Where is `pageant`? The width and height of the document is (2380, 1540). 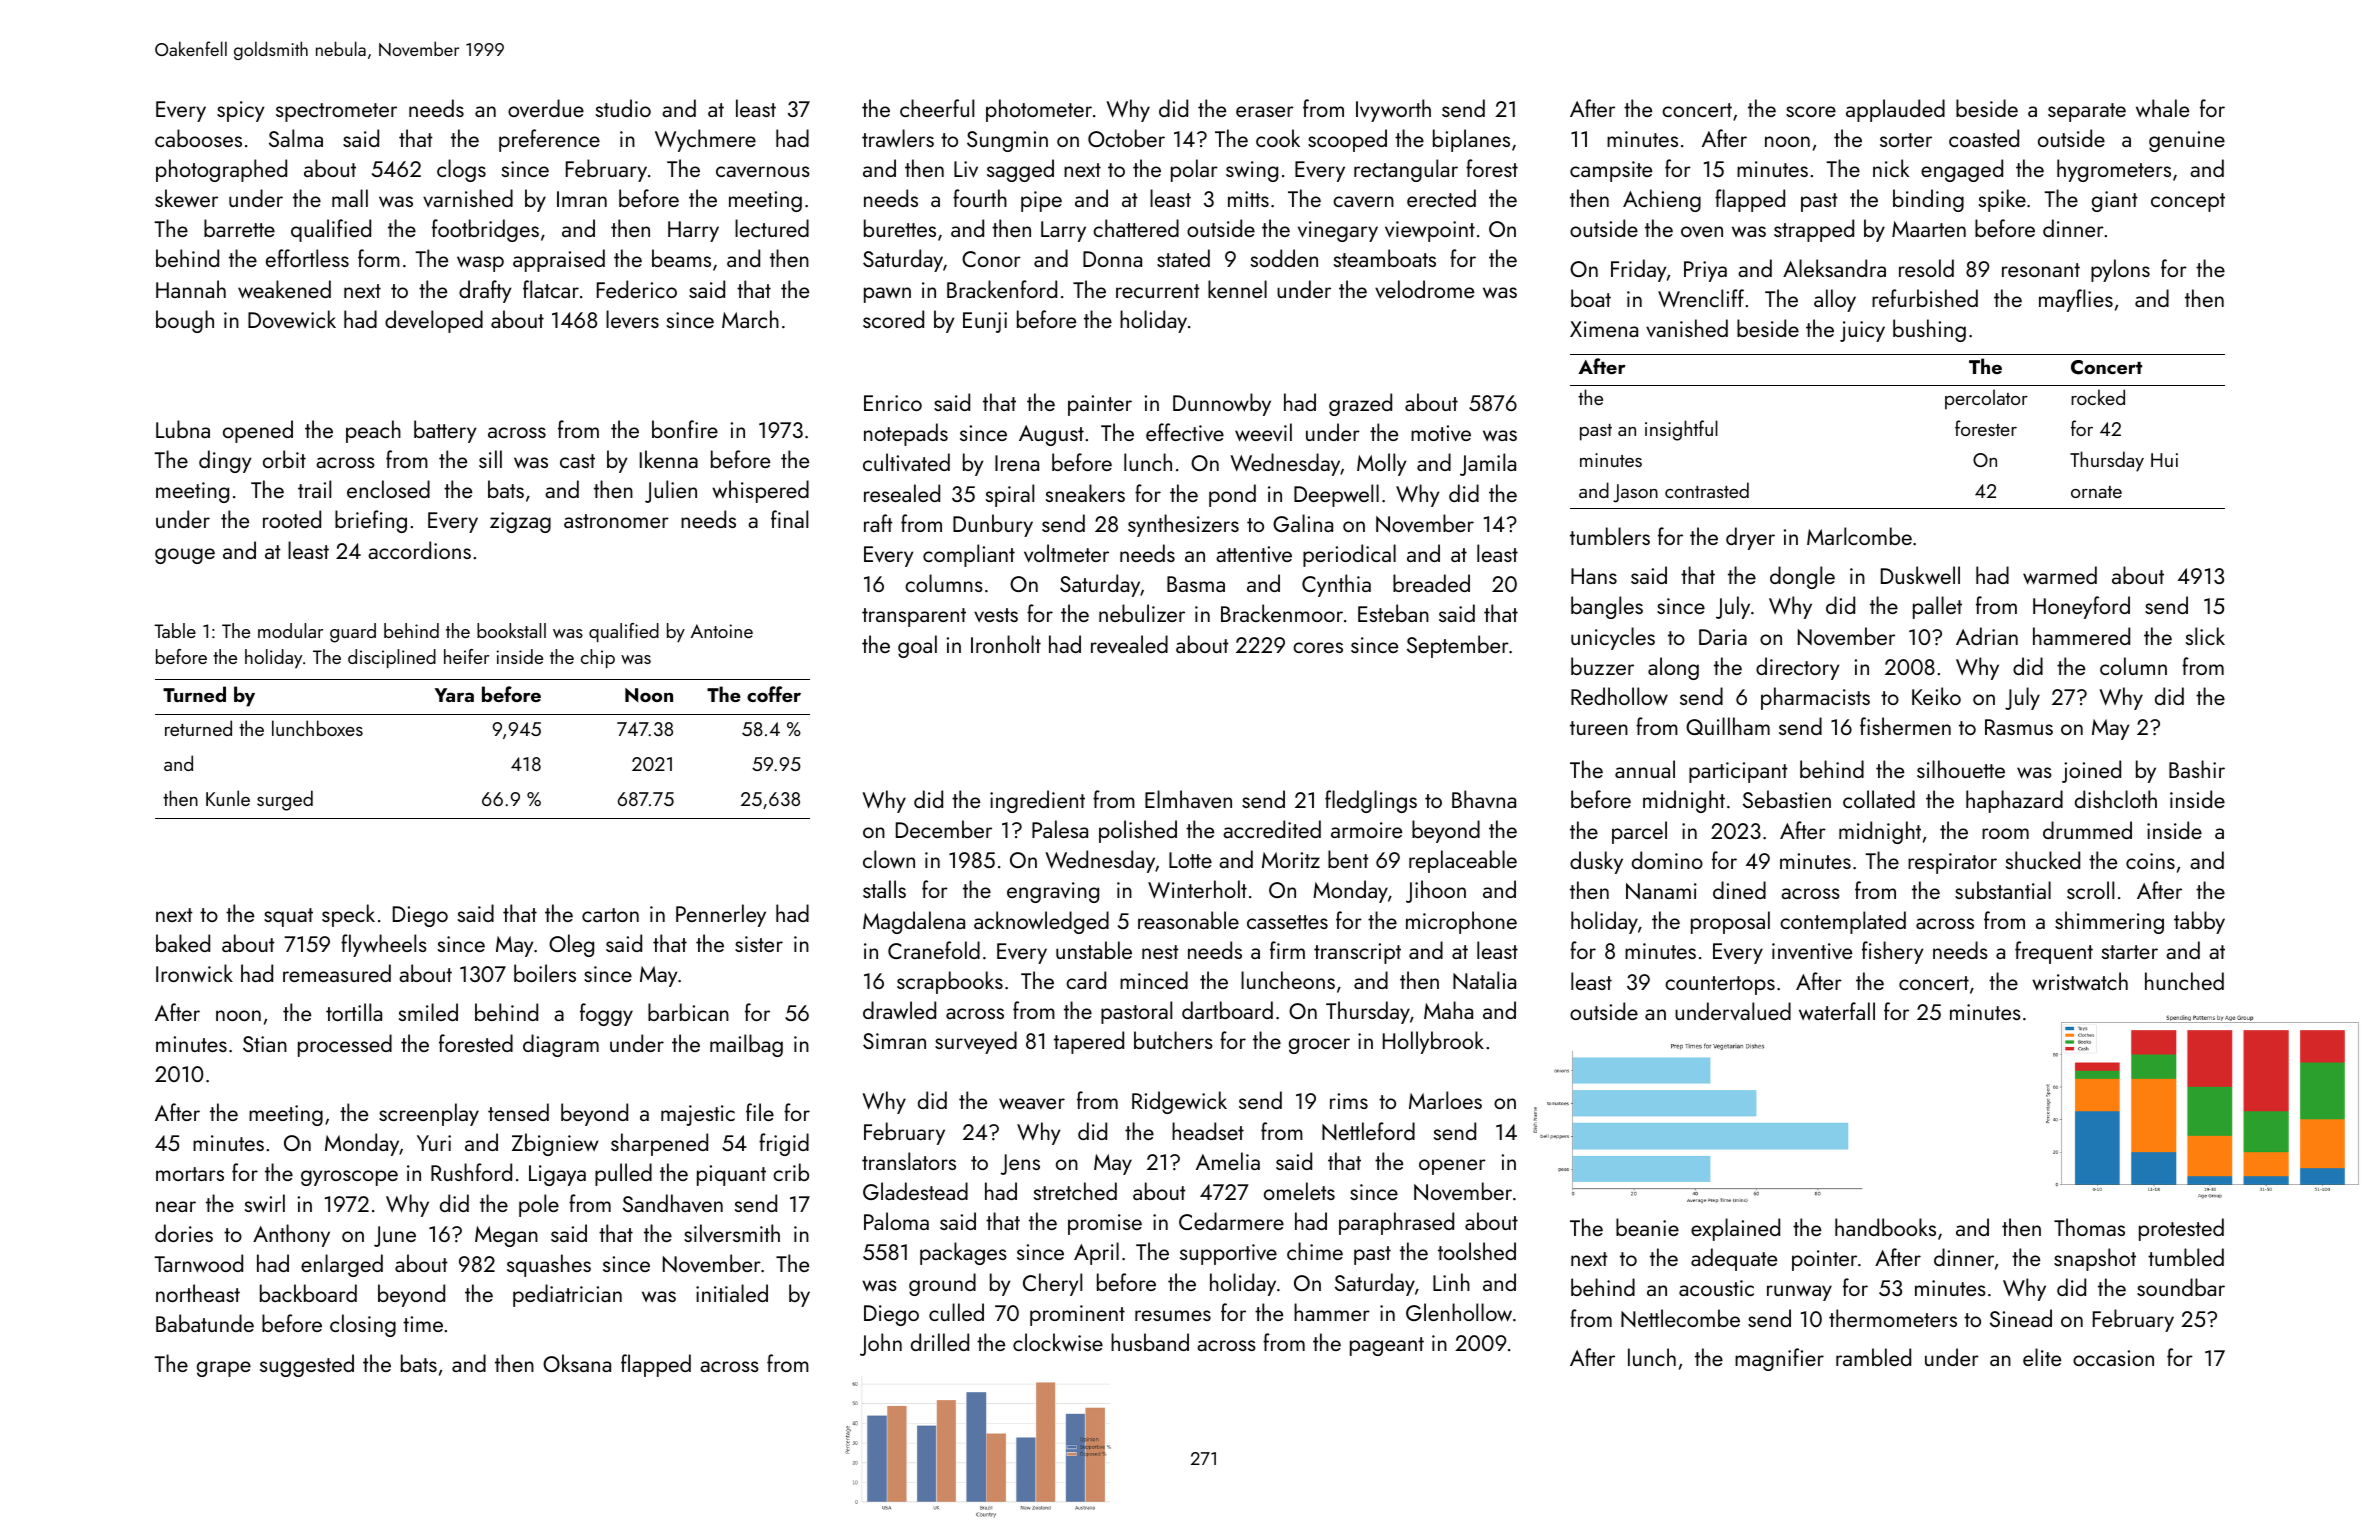 pageant is located at coordinates (1387, 1346).
